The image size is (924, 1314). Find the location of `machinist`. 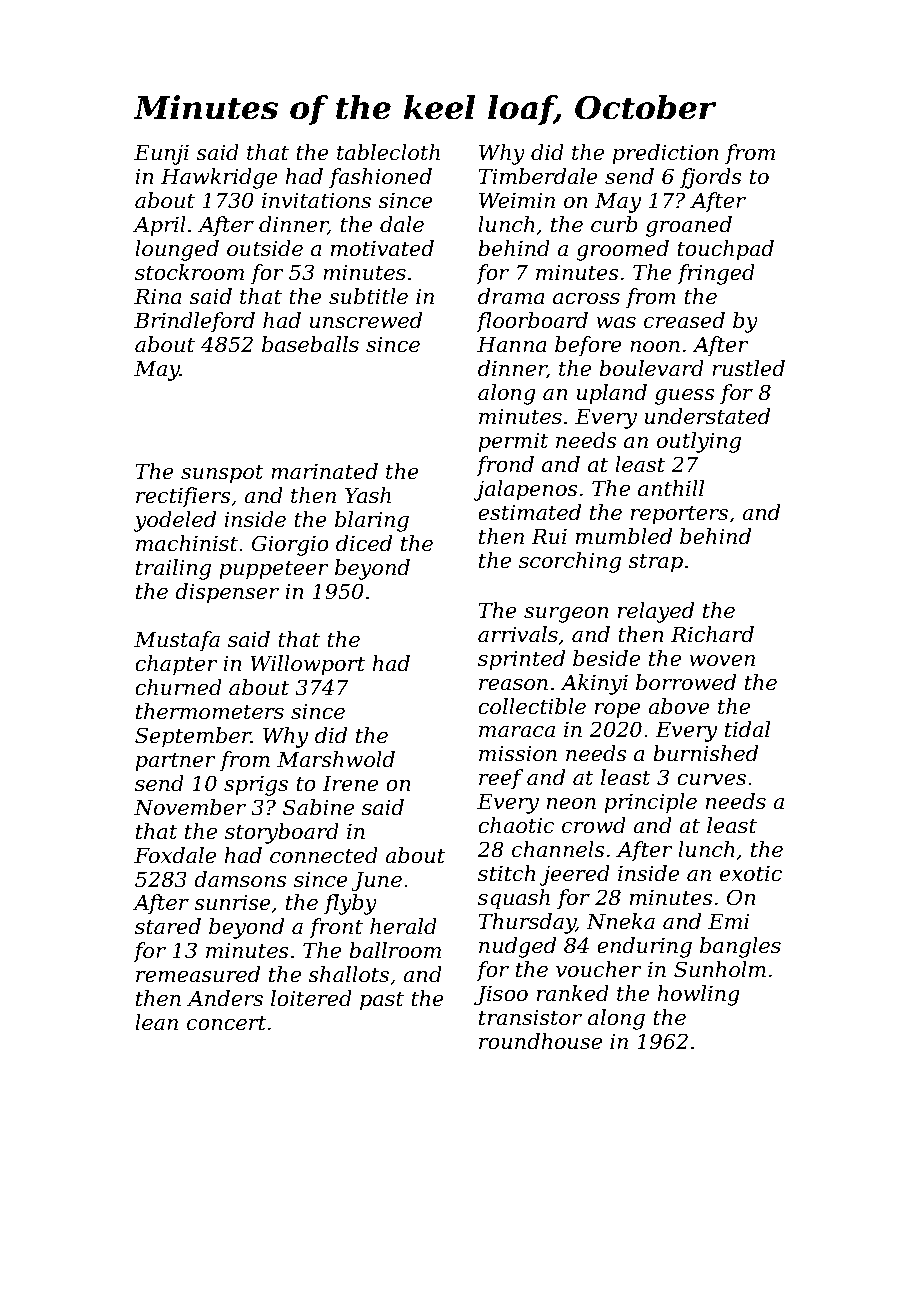

machinist is located at coordinates (187, 543).
